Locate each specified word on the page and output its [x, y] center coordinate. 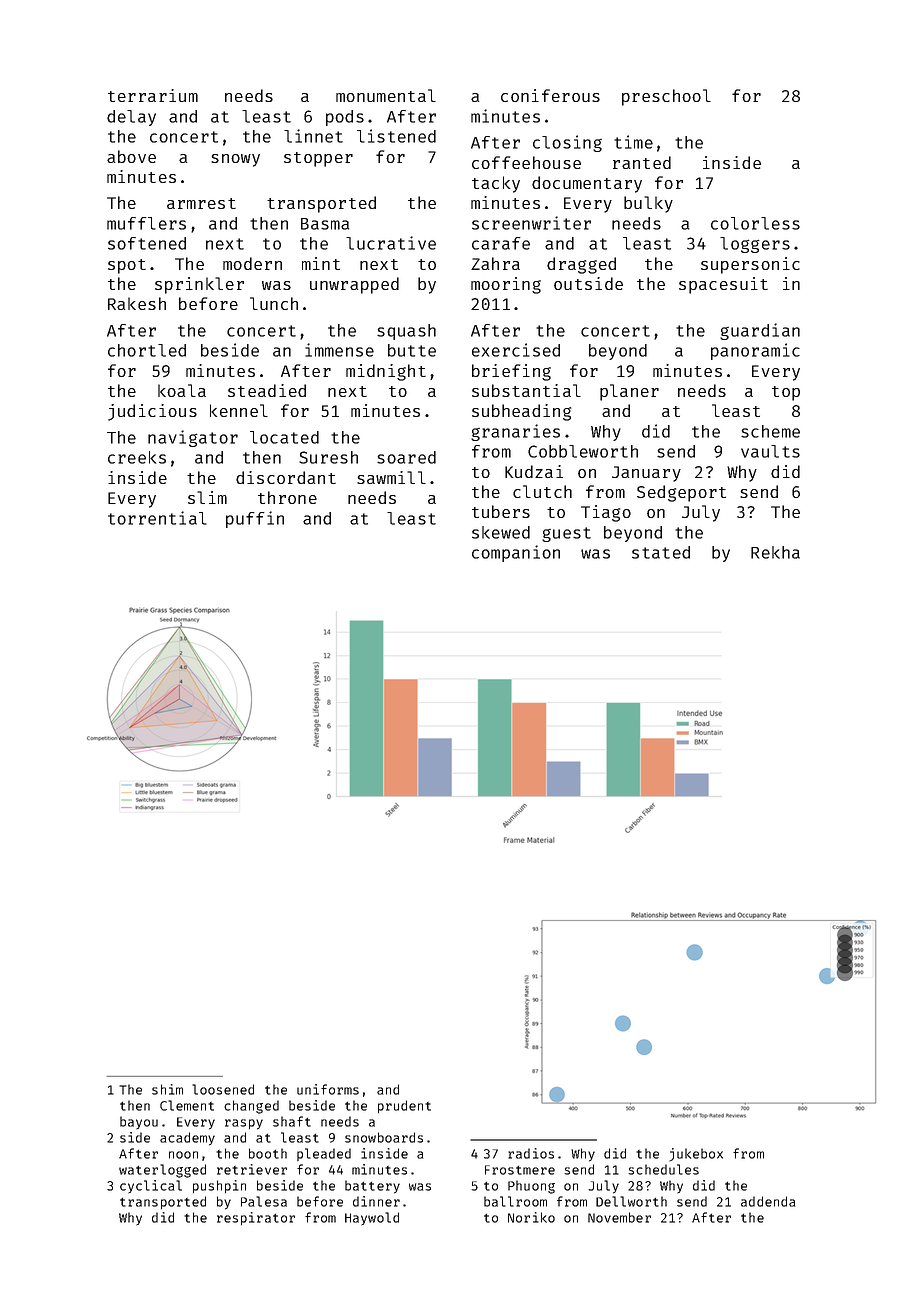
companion [516, 553]
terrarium [153, 95]
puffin [255, 519]
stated [661, 552]
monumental [386, 95]
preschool [666, 97]
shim [167, 1089]
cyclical [151, 1187]
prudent [404, 1106]
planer [629, 392]
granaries [515, 432]
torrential [157, 518]
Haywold [372, 1219]
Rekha [775, 552]
